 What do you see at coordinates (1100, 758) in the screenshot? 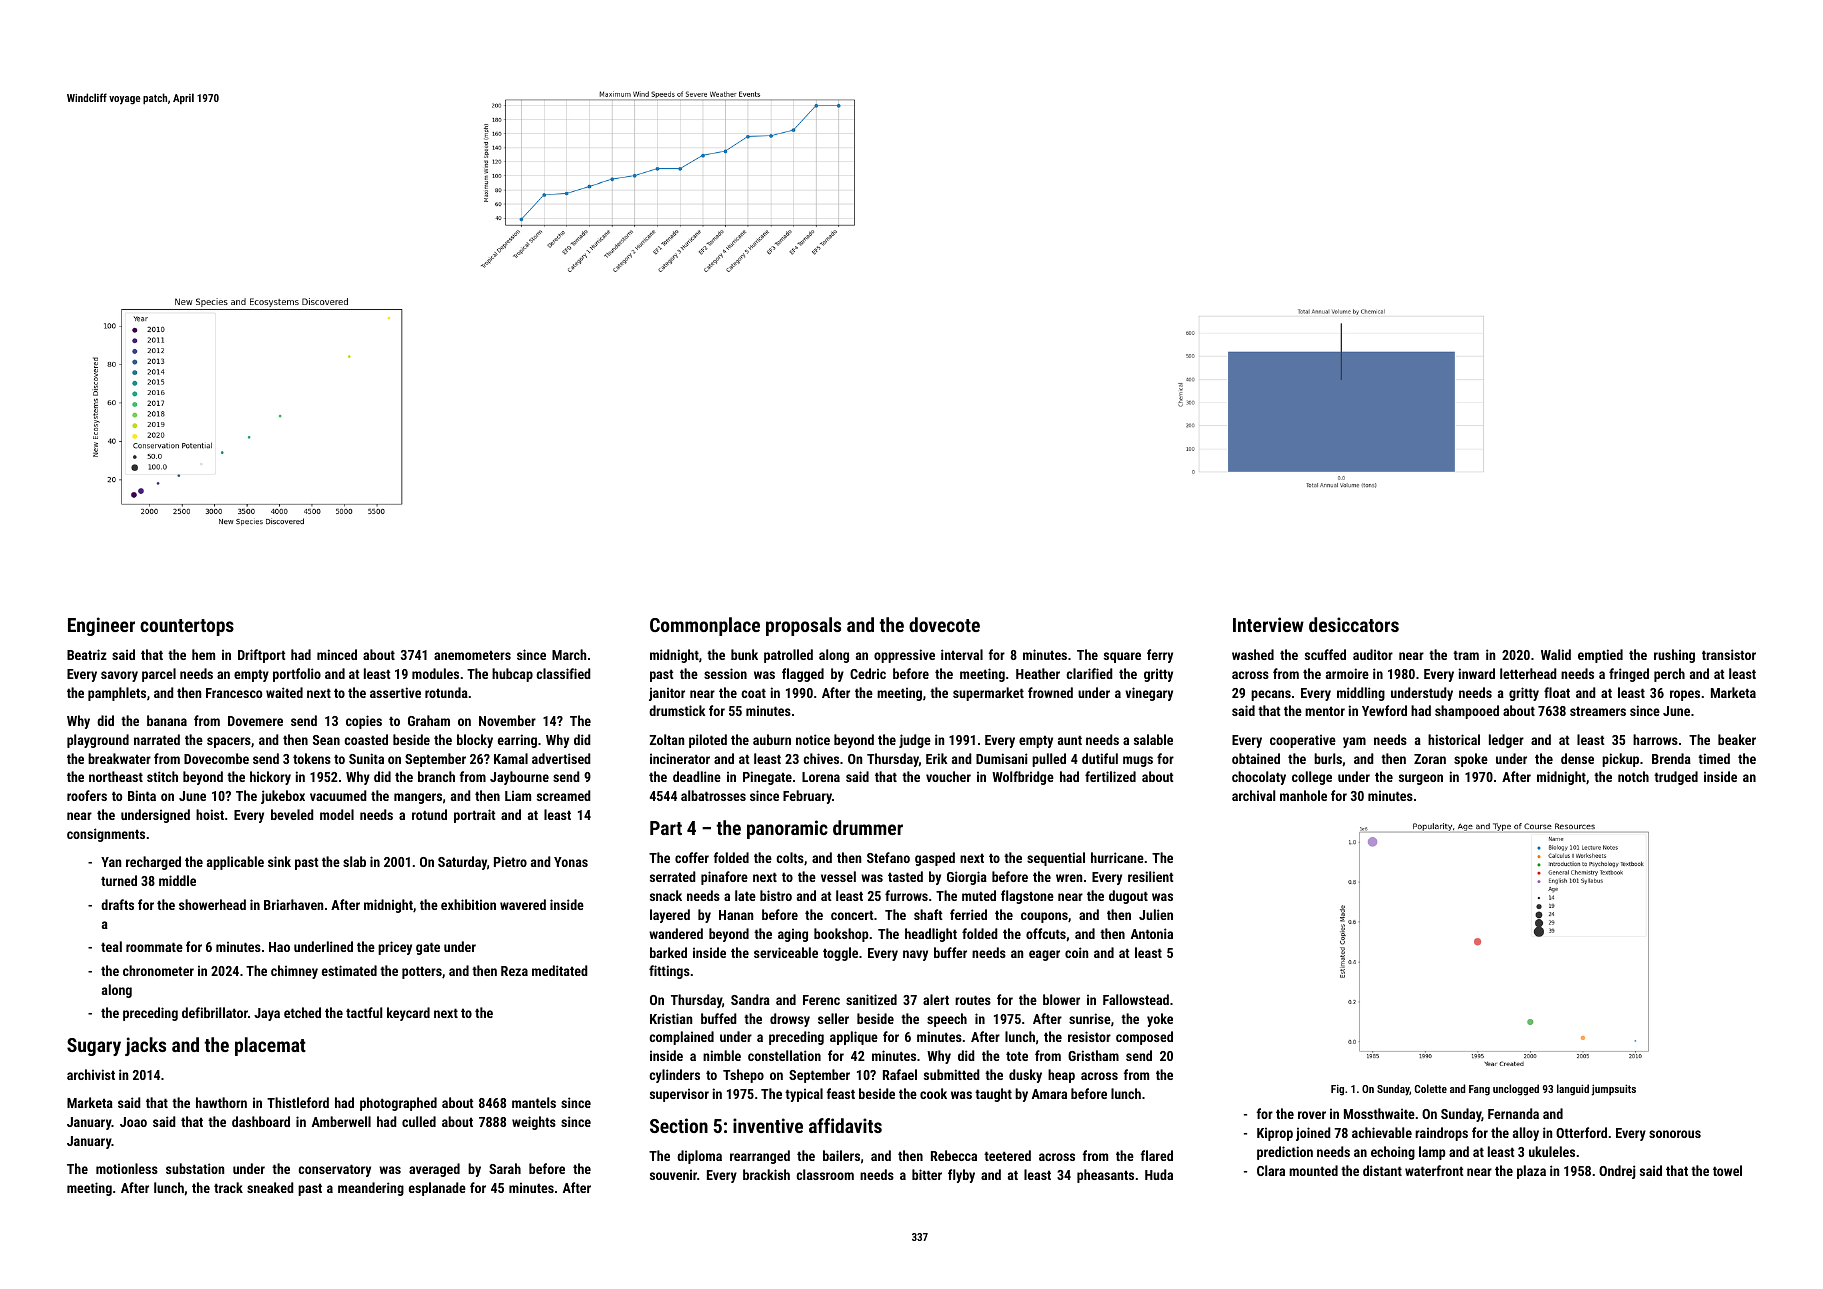
I see `dutiful` at bounding box center [1100, 758].
